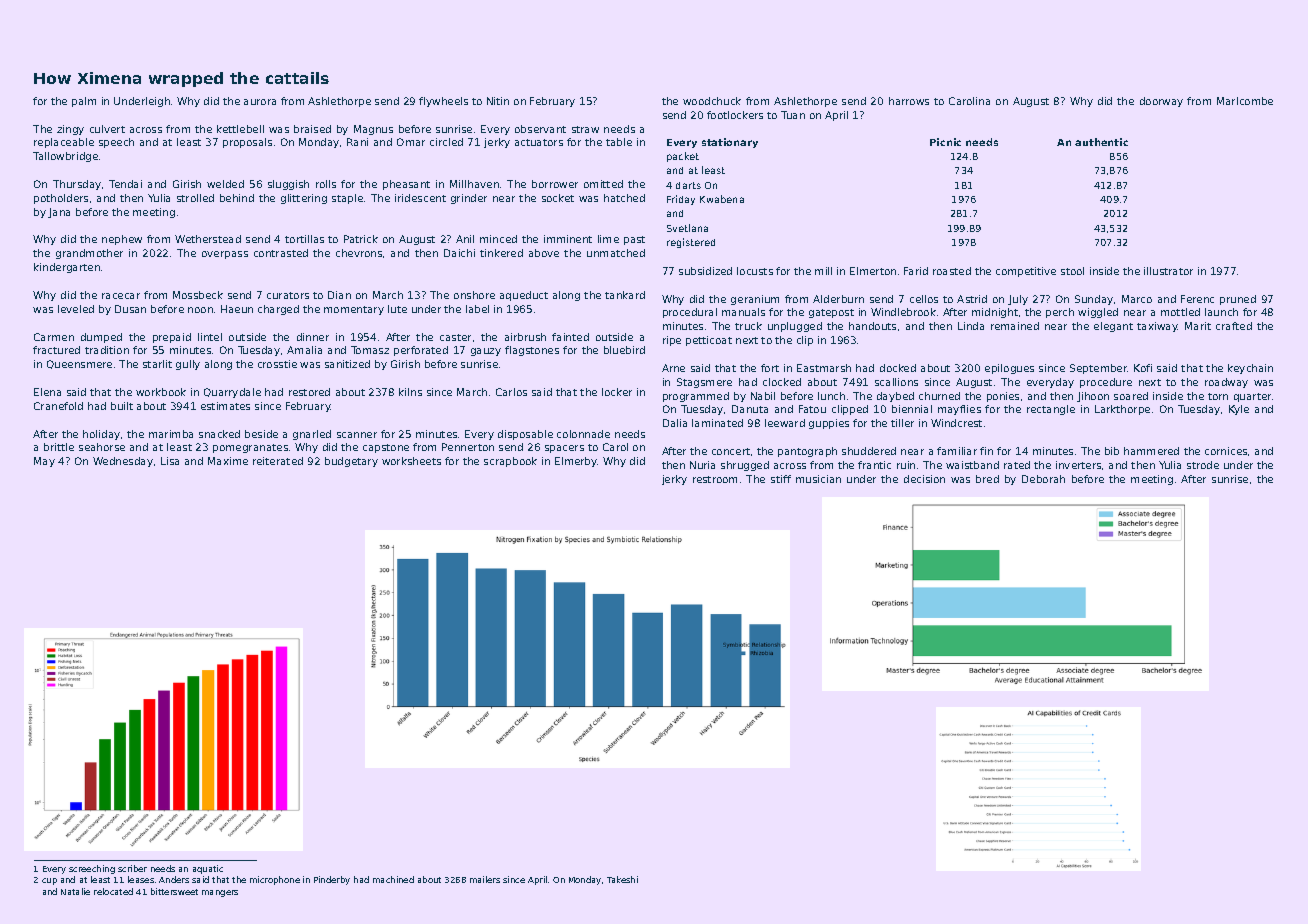 This screenshot has height=924, width=1308. I want to click on cornices, so click(1226, 451).
